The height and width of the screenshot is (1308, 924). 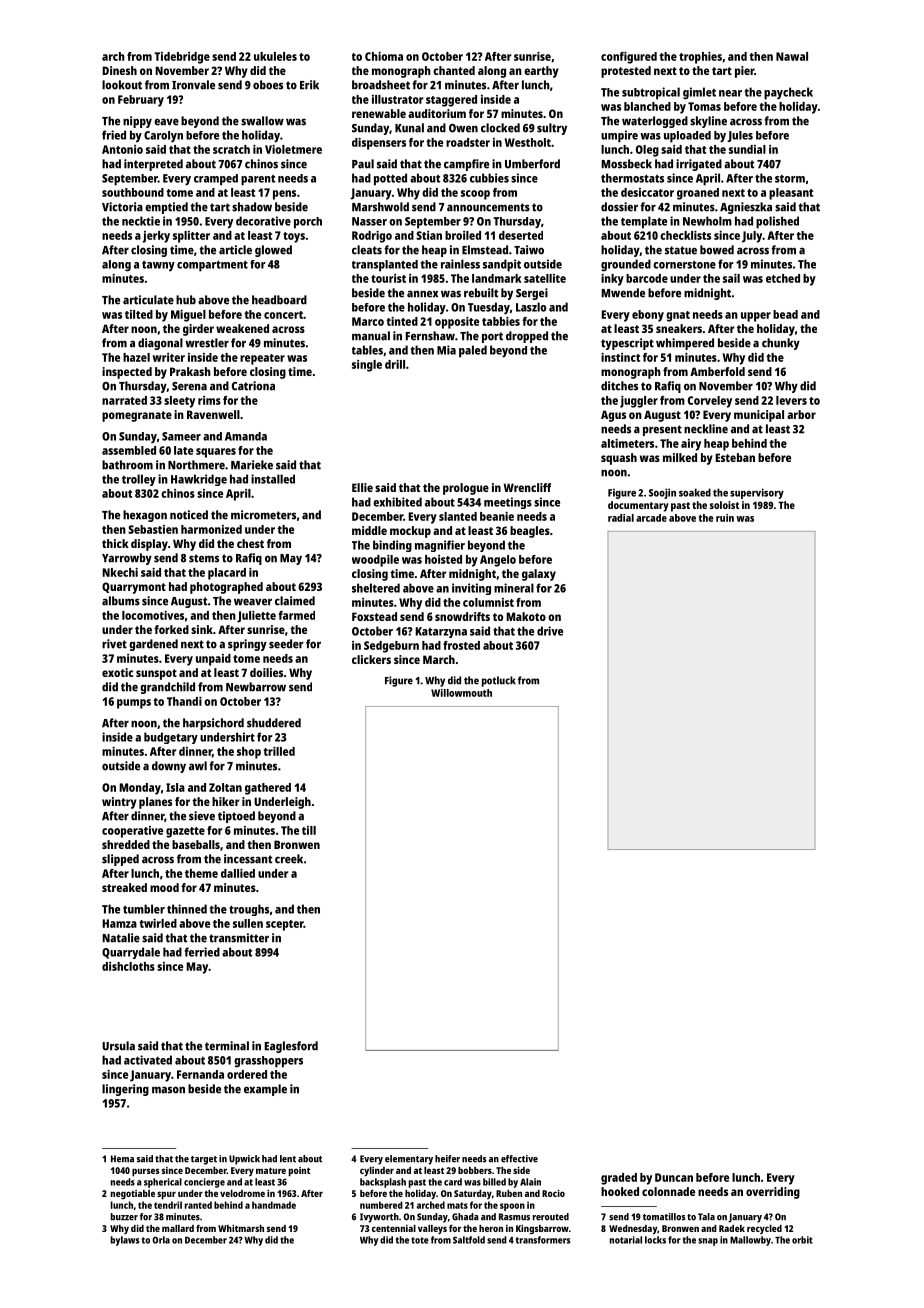 I want to click on Nawal, so click(x=792, y=56).
